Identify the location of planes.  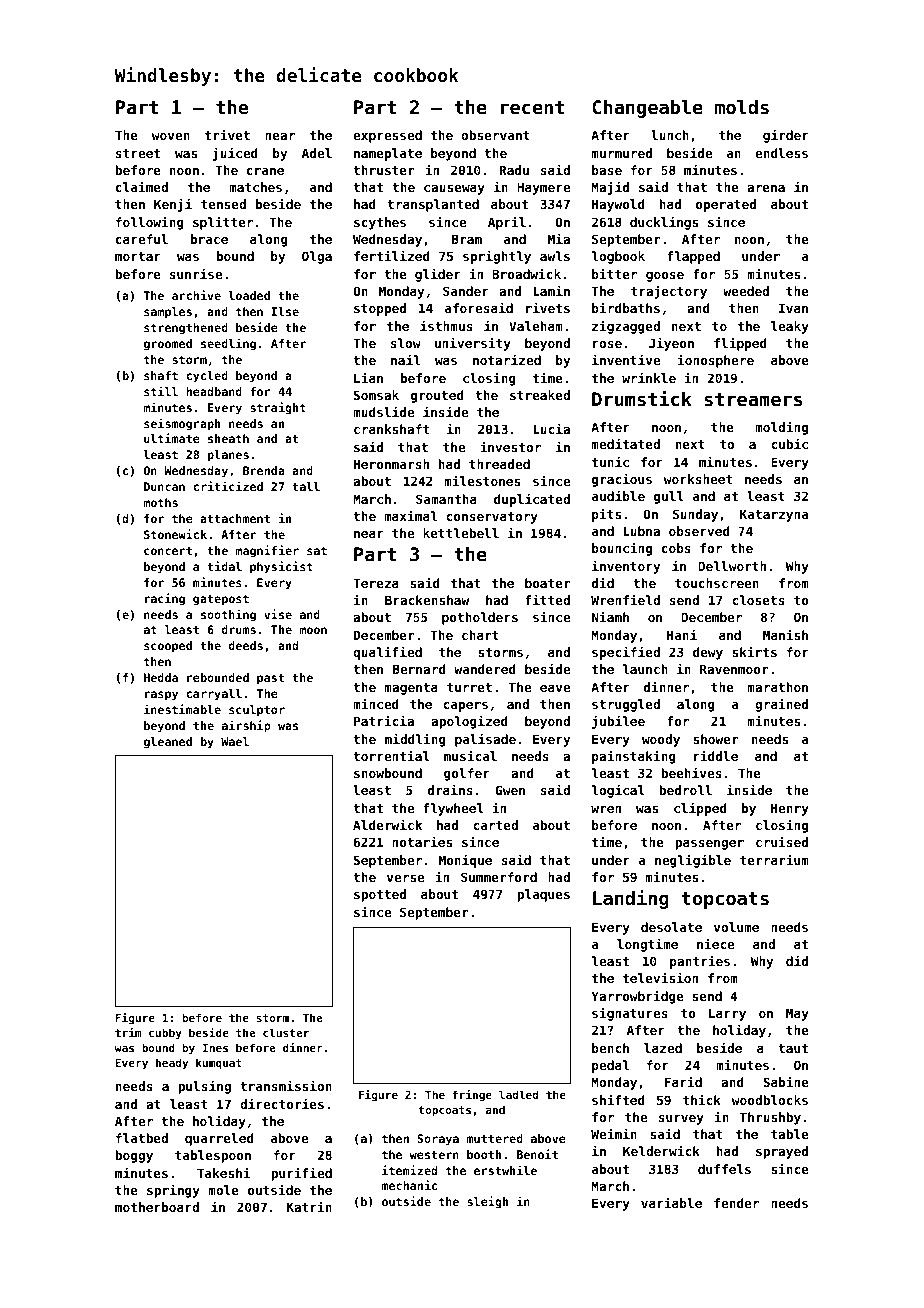
(228, 456).
